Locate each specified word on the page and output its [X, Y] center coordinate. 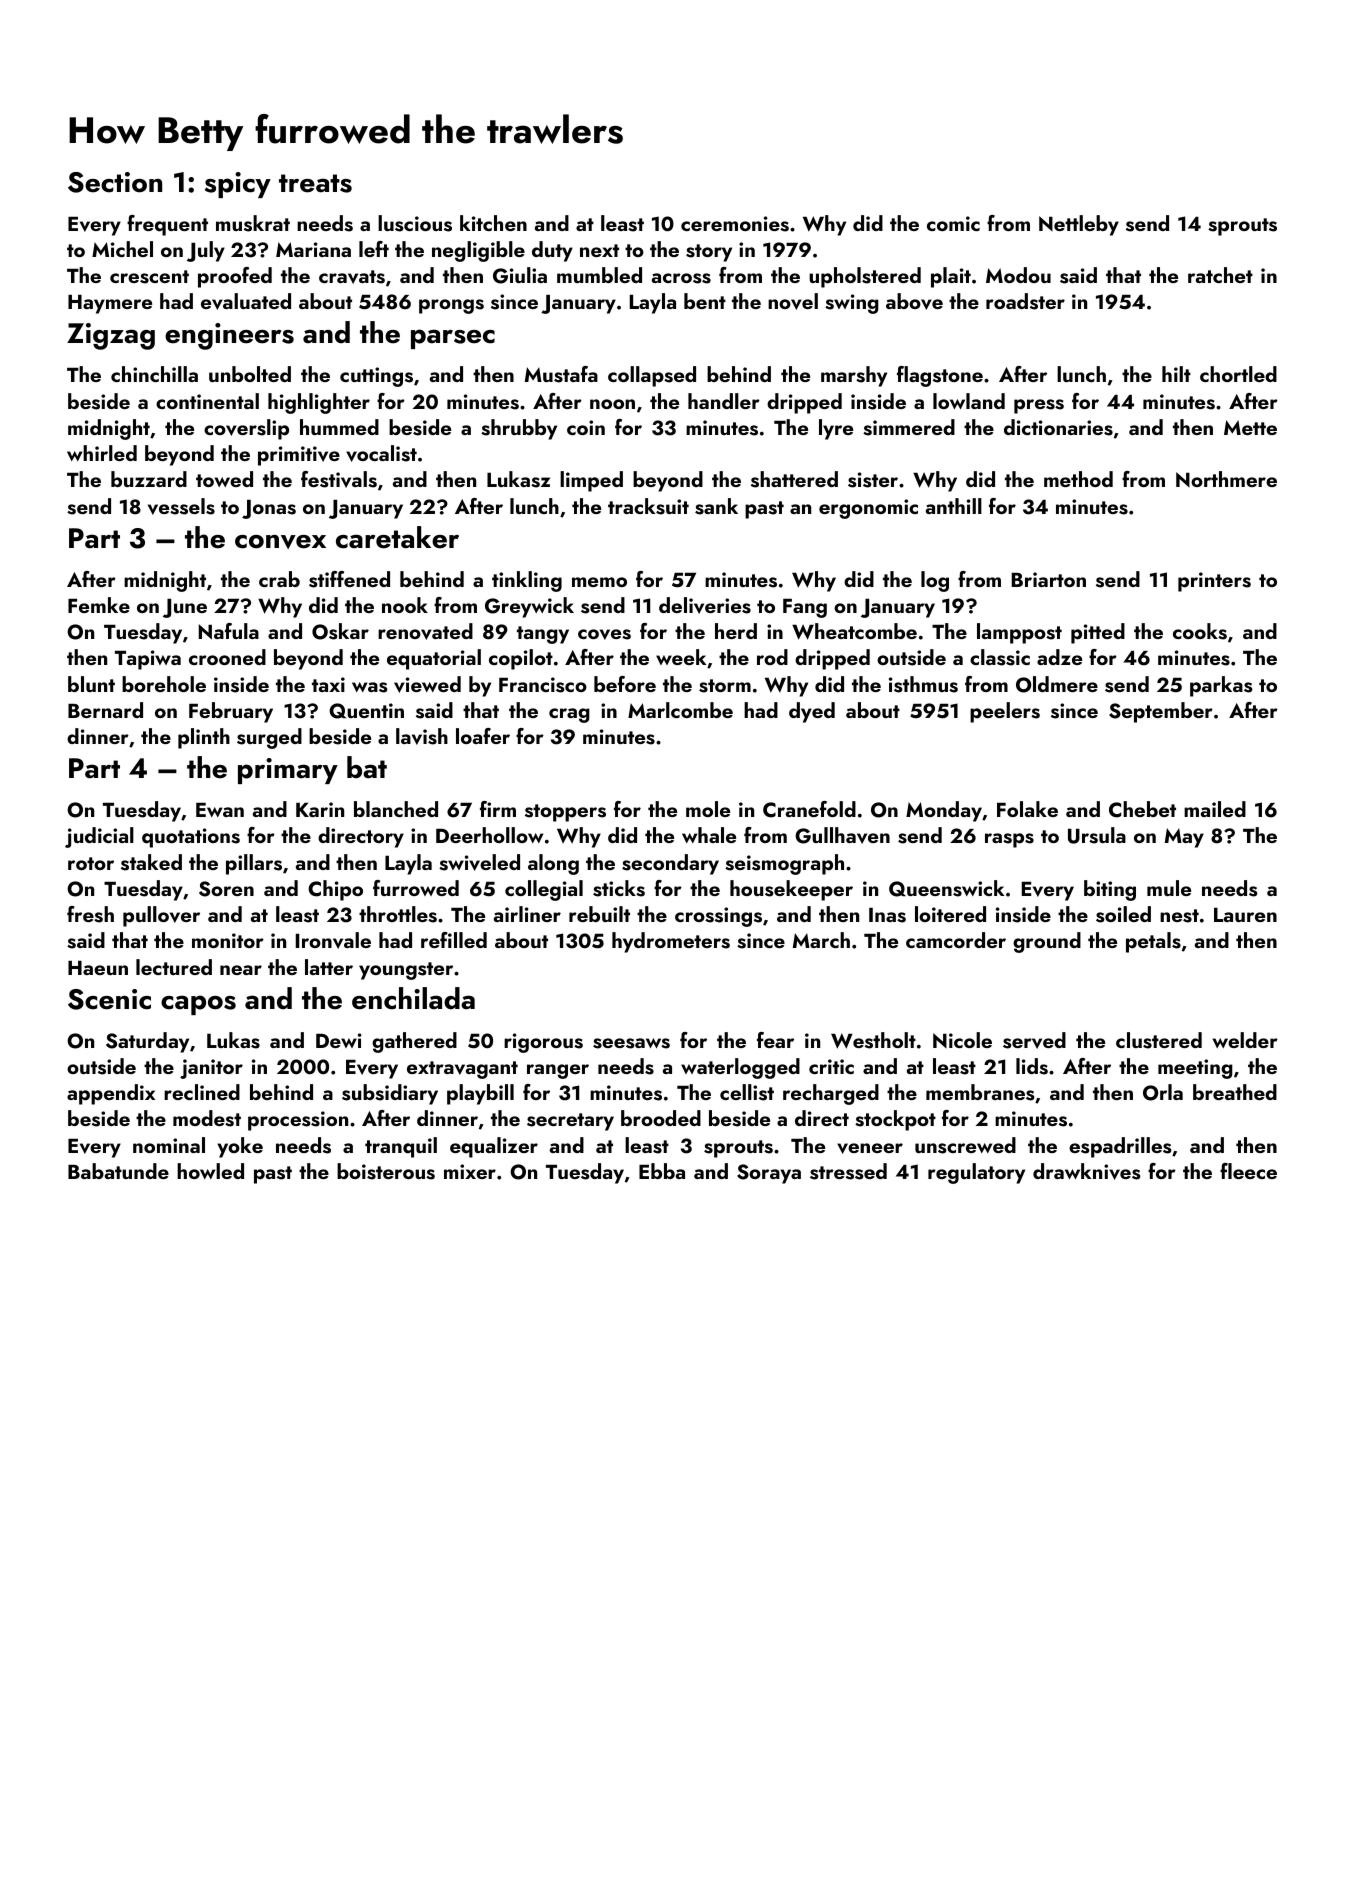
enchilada [413, 998]
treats [315, 183]
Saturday [147, 1042]
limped [591, 481]
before [625, 684]
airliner [527, 914]
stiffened [349, 579]
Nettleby [1079, 225]
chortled [1238, 374]
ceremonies [735, 224]
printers [1214, 582]
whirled [102, 453]
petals [1153, 942]
